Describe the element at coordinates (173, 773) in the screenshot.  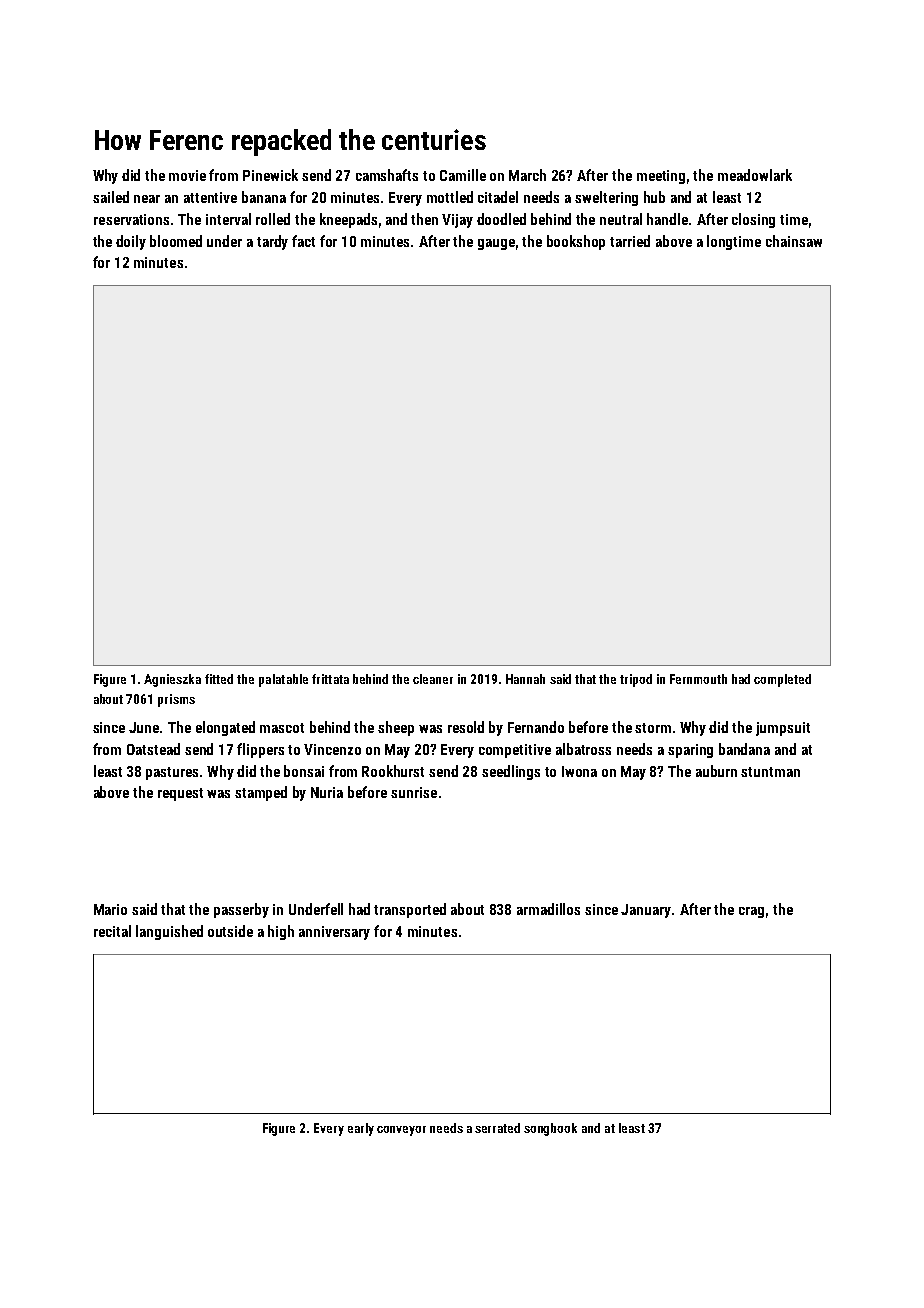
I see `pastures` at that location.
